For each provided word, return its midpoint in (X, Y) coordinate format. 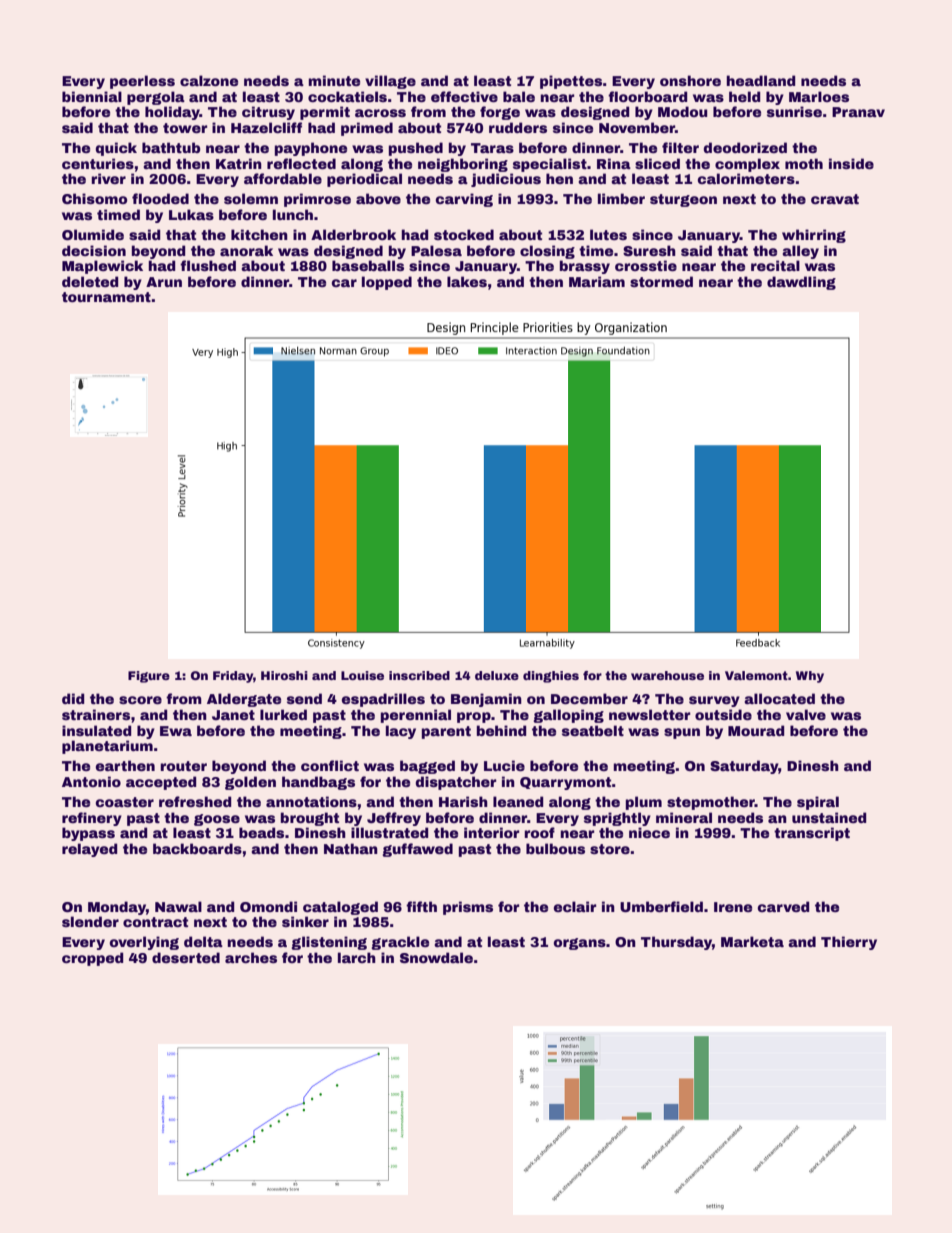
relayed (90, 850)
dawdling (801, 283)
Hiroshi (284, 675)
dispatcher (456, 783)
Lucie (504, 765)
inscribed (419, 675)
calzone (209, 80)
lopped (387, 283)
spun (682, 733)
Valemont (756, 675)
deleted (90, 281)
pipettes (571, 82)
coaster (124, 802)
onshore (690, 80)
